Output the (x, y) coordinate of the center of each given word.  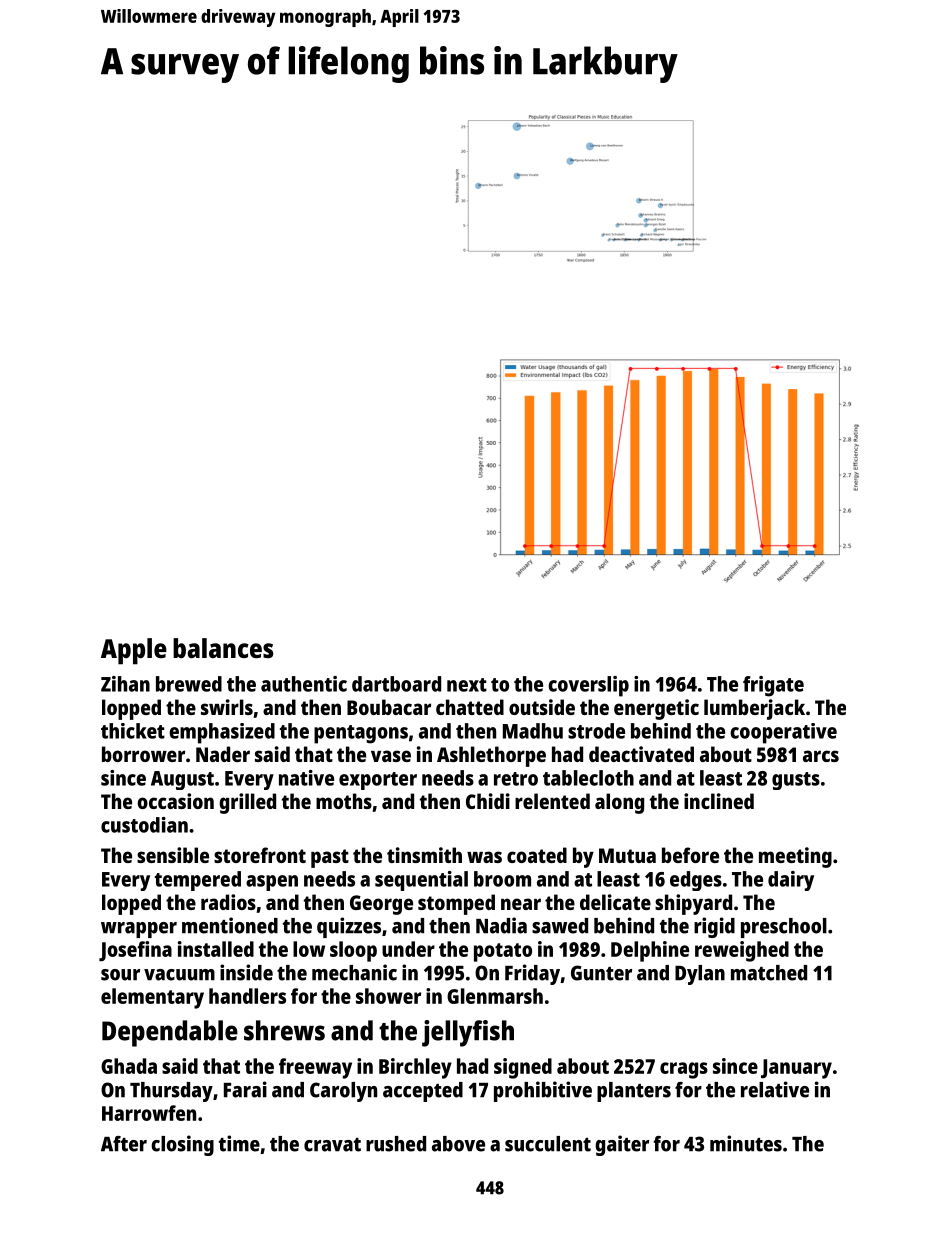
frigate (773, 686)
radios (228, 902)
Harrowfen (149, 1113)
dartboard (396, 684)
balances (223, 648)
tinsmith (424, 855)
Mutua (627, 855)
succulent (548, 1144)
